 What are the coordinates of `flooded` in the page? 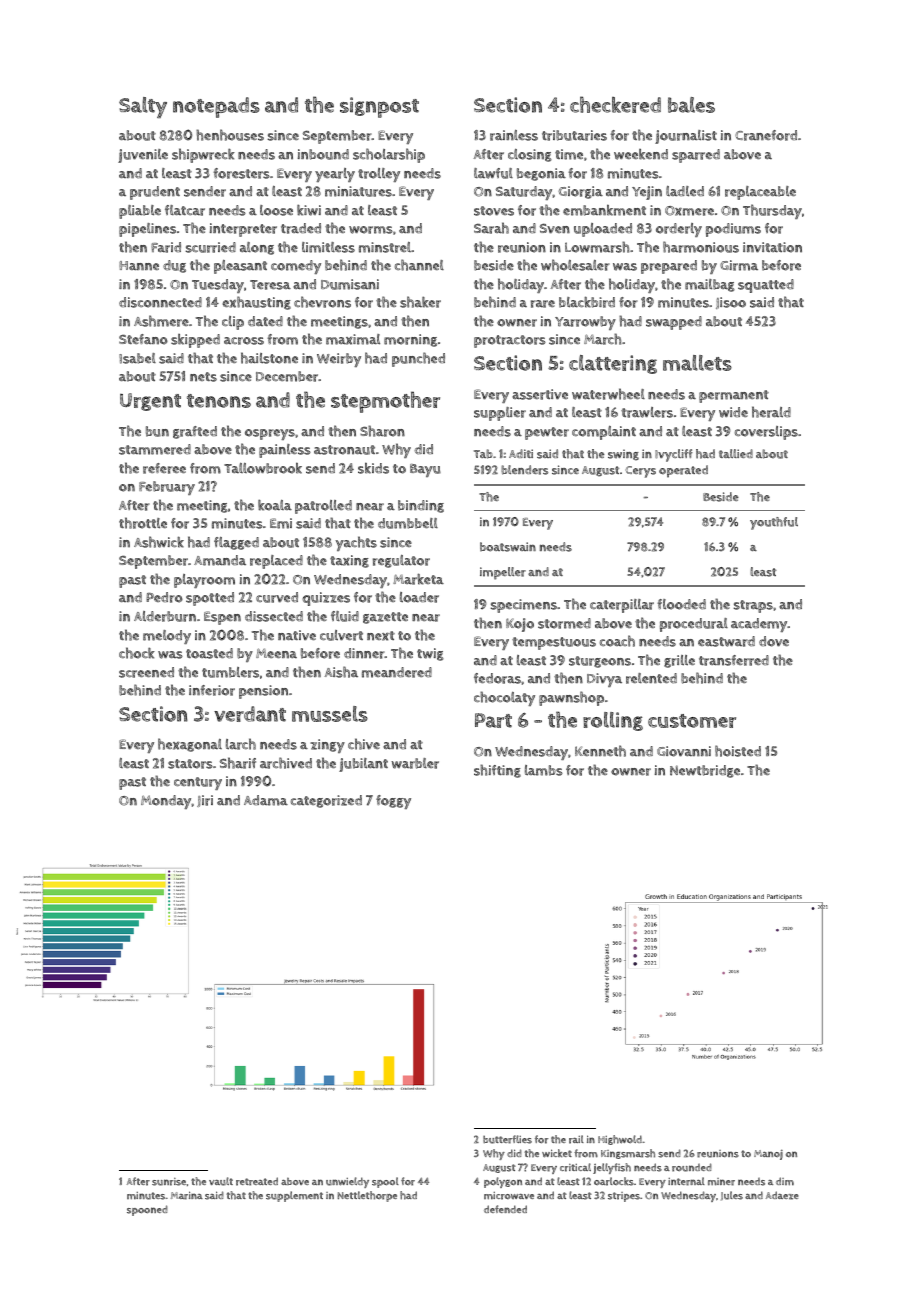 It's located at (681, 604).
